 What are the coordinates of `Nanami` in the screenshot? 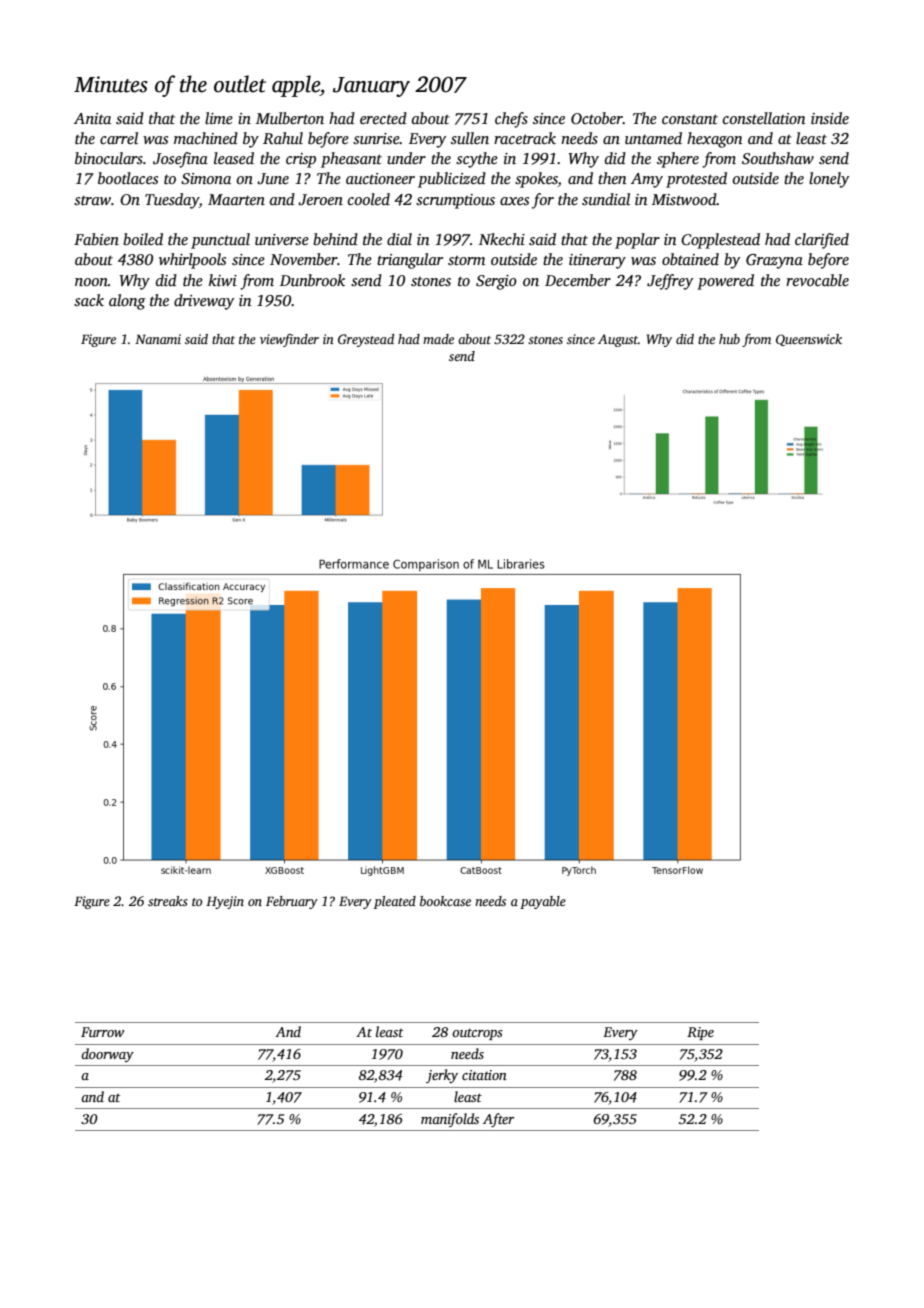 It's located at (158, 339).
